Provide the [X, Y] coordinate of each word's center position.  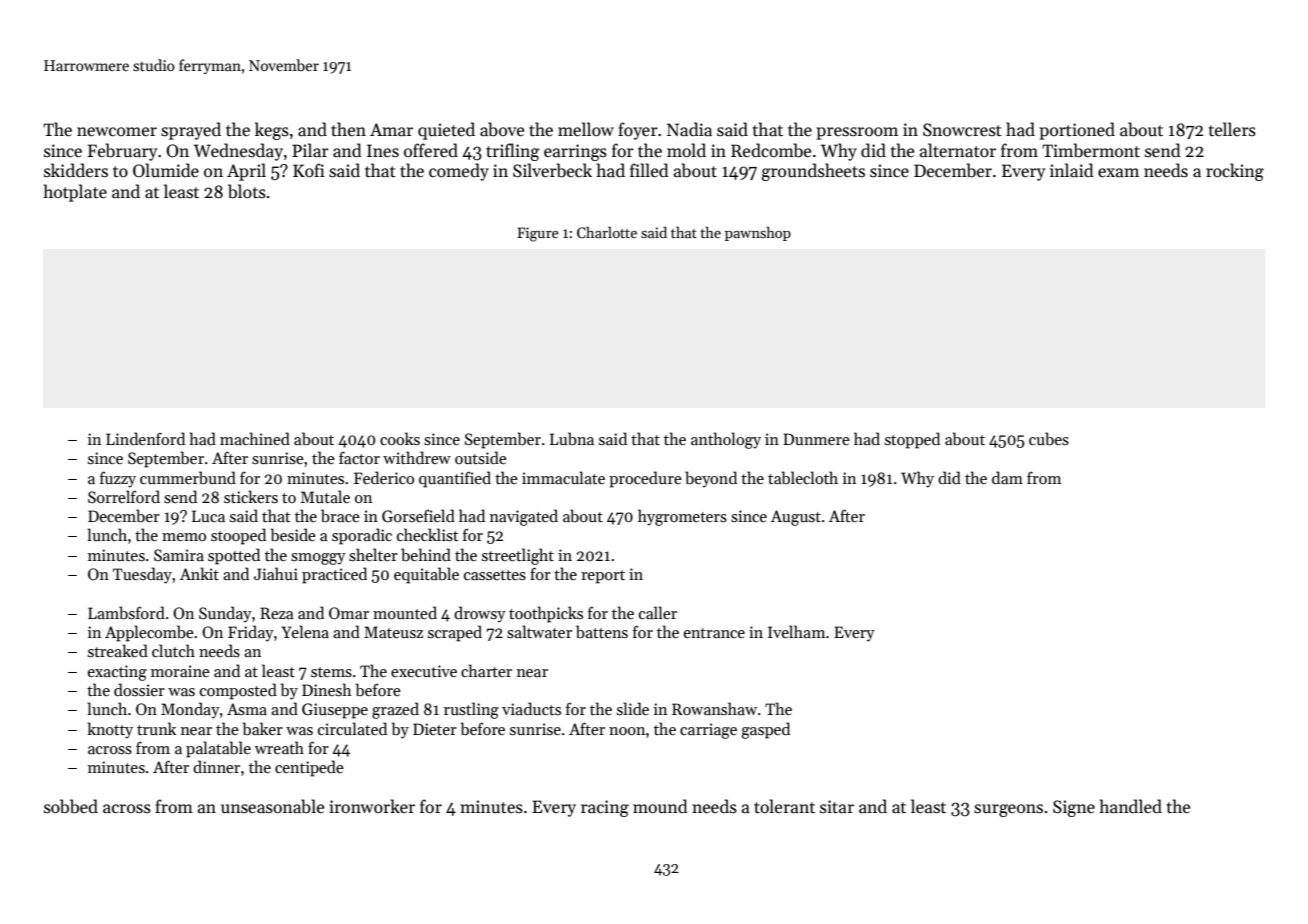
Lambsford [126, 612]
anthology [726, 440]
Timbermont [1091, 150]
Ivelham [796, 631]
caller [658, 612]
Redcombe [771, 150]
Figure [538, 234]
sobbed [71, 806]
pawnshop [758, 233]
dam [1007, 477]
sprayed [191, 131]
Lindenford [145, 438]
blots [247, 191]
